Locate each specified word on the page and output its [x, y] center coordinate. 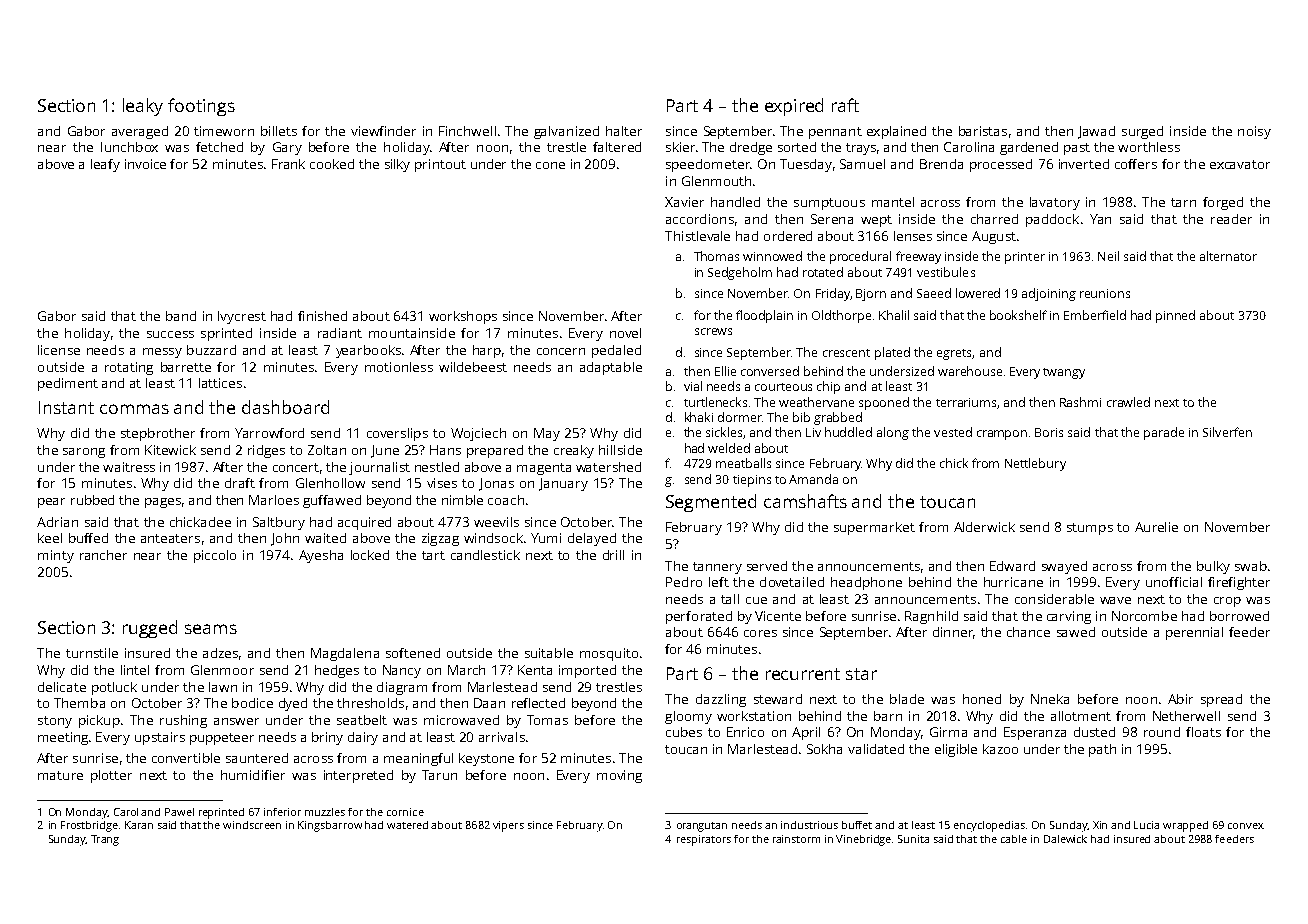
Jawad [1096, 132]
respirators [704, 840]
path [1102, 750]
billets [279, 131]
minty [56, 556]
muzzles [325, 812]
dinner [953, 632]
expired [794, 107]
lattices [220, 383]
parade [1164, 433]
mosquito [609, 654]
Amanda [813, 479]
